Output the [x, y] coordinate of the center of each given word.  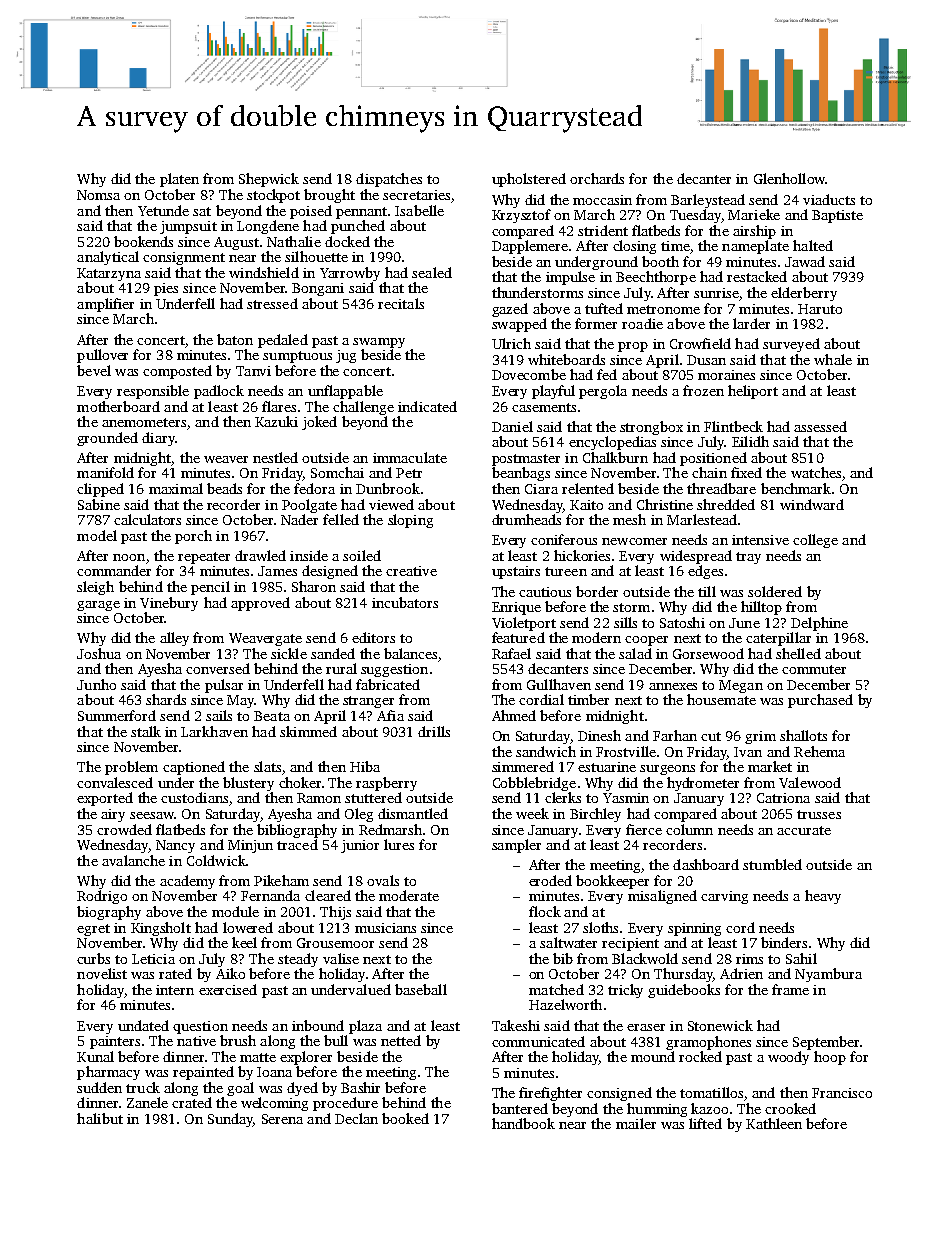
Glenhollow [789, 178]
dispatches [389, 180]
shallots [803, 735]
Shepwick [269, 180]
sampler [516, 846]
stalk [146, 731]
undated [143, 1025]
